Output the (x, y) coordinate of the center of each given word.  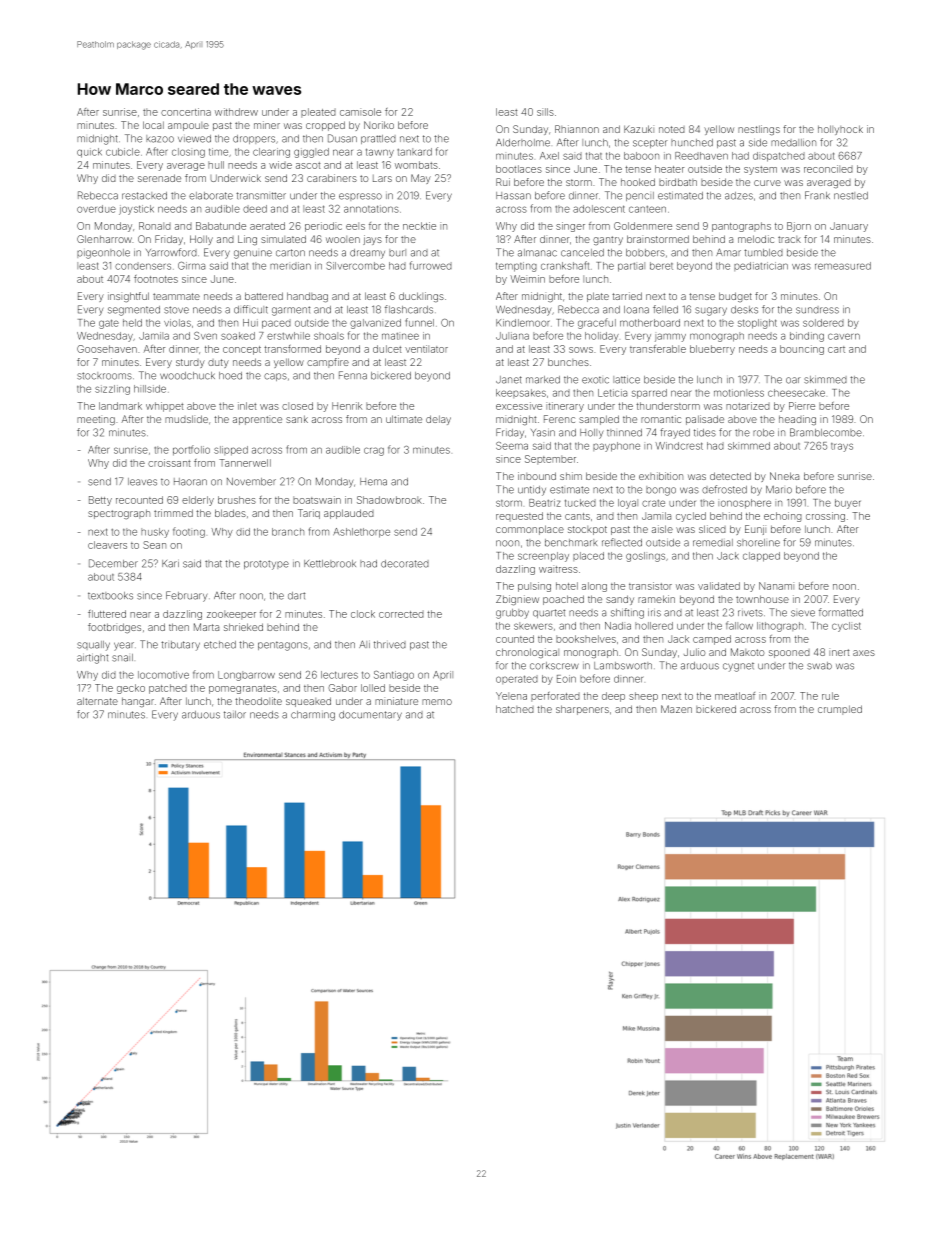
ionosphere (744, 504)
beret (661, 266)
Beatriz (545, 503)
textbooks (110, 596)
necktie (419, 226)
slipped (231, 451)
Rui (503, 182)
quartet (549, 613)
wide (280, 165)
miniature (396, 701)
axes (864, 653)
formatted (841, 612)
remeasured (843, 266)
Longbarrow (246, 676)
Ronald (155, 226)
